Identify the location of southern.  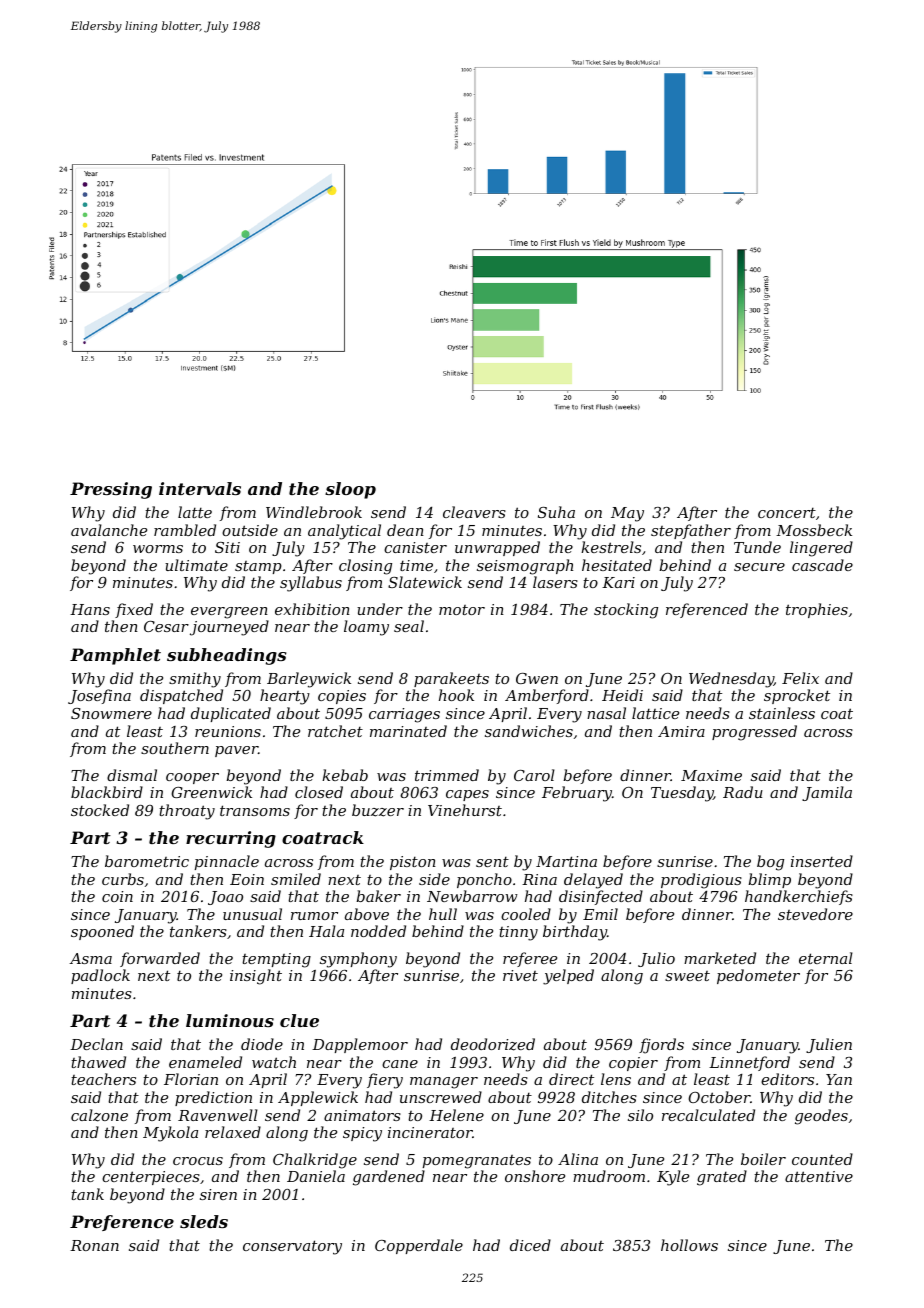
(175, 748).
